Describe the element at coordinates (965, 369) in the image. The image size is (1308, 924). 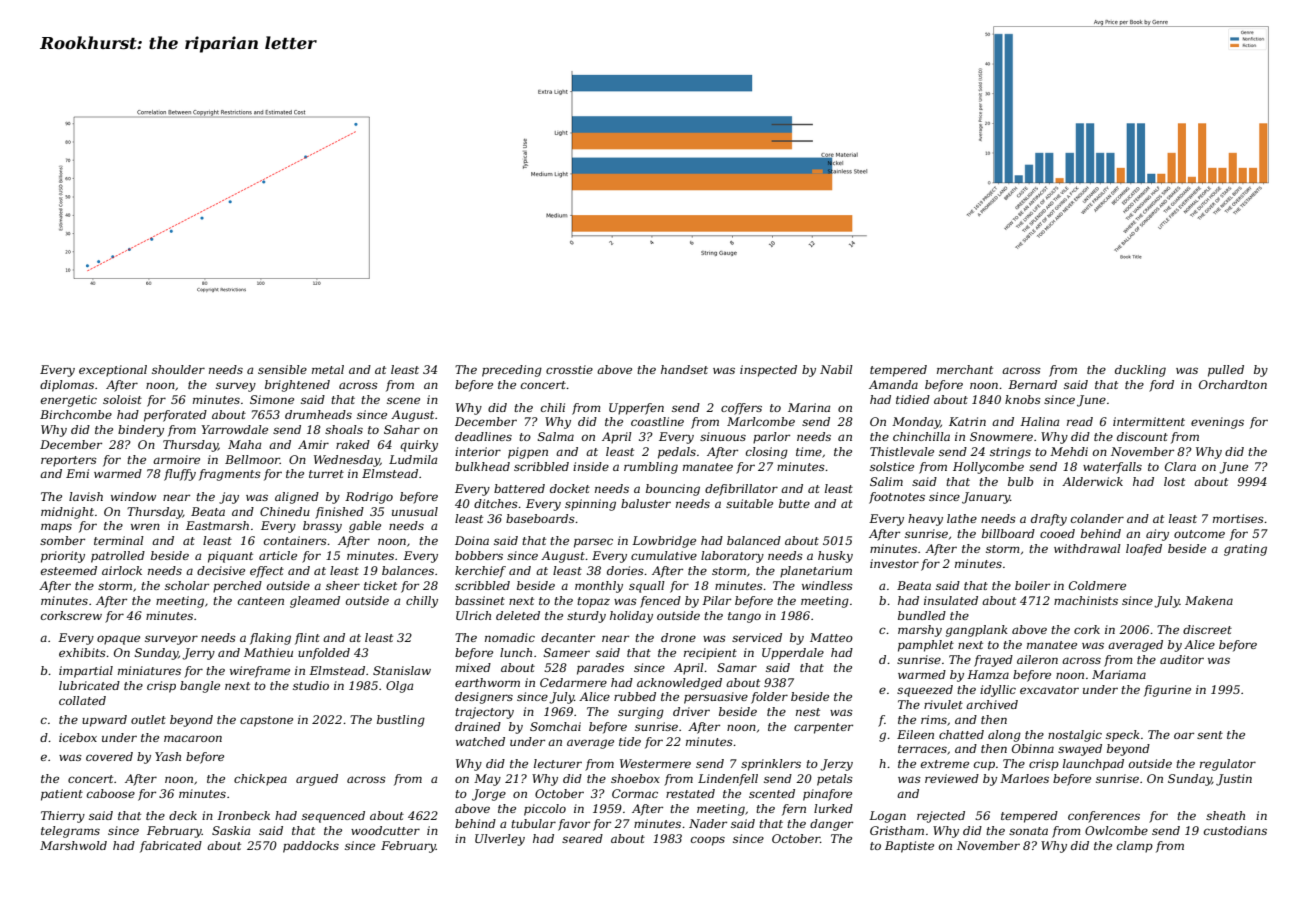
I see `merchant` at that location.
